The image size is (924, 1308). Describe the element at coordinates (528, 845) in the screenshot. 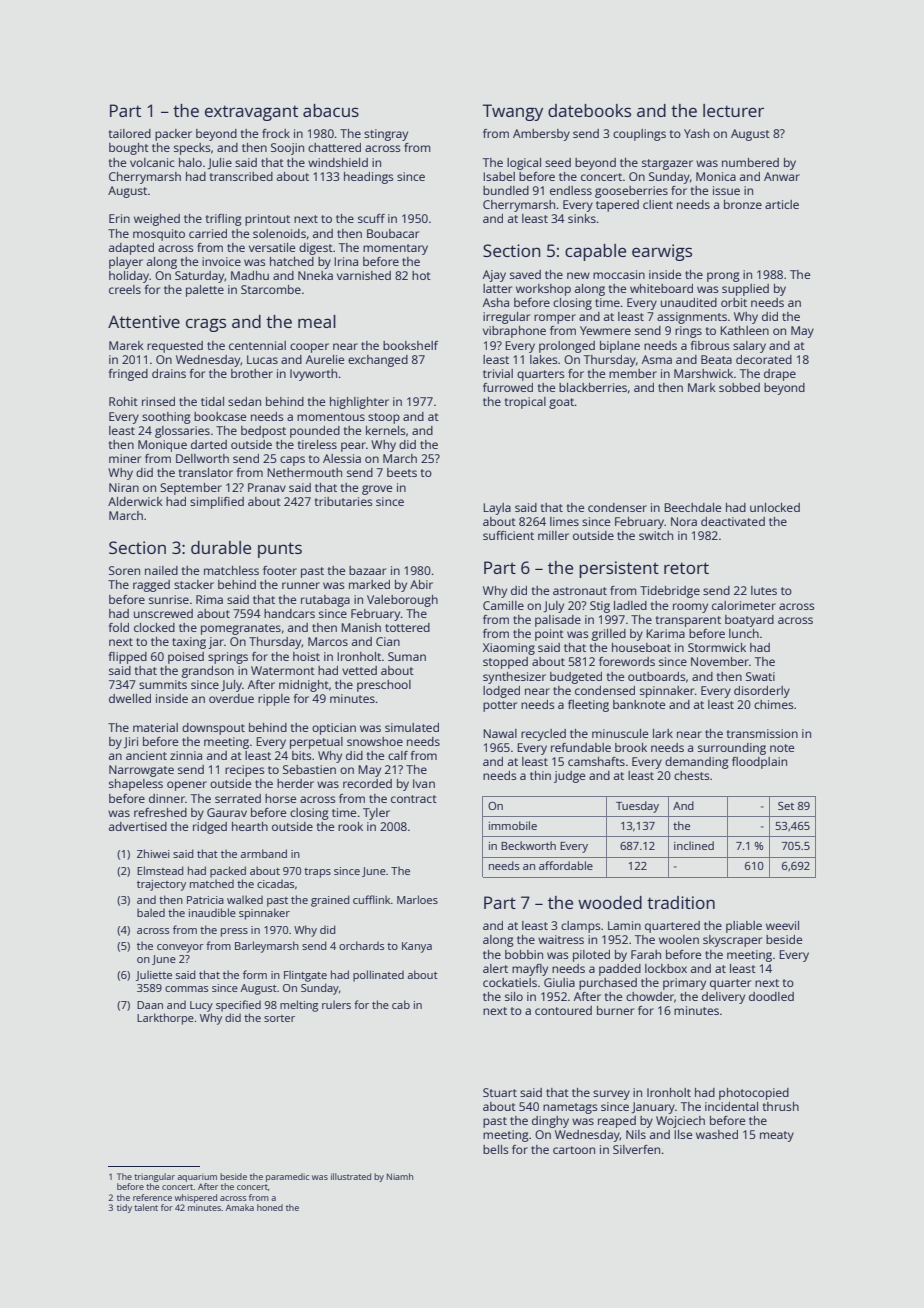

I see `Beckworth` at that location.
